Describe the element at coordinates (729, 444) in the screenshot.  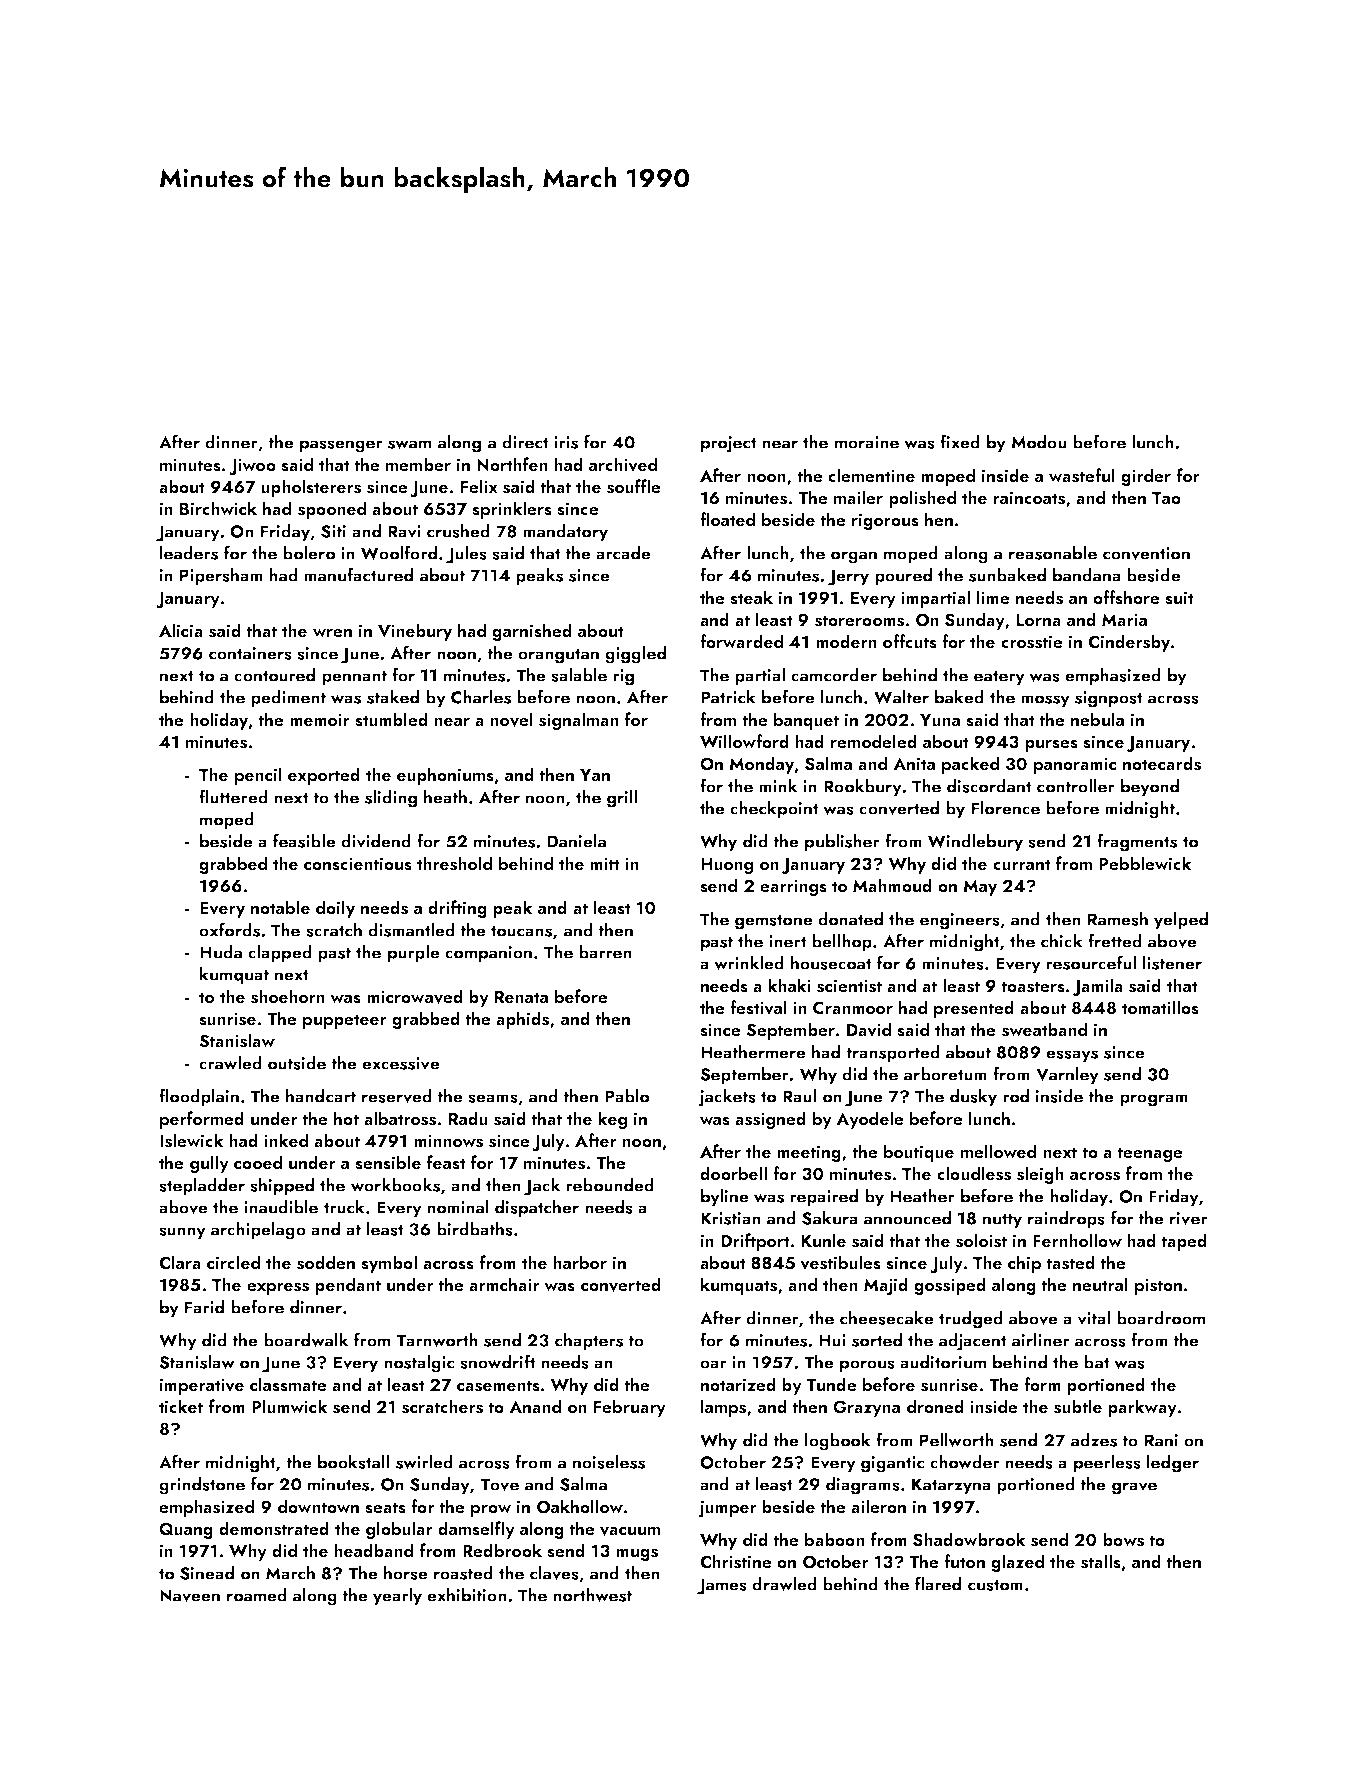
I see `project` at that location.
